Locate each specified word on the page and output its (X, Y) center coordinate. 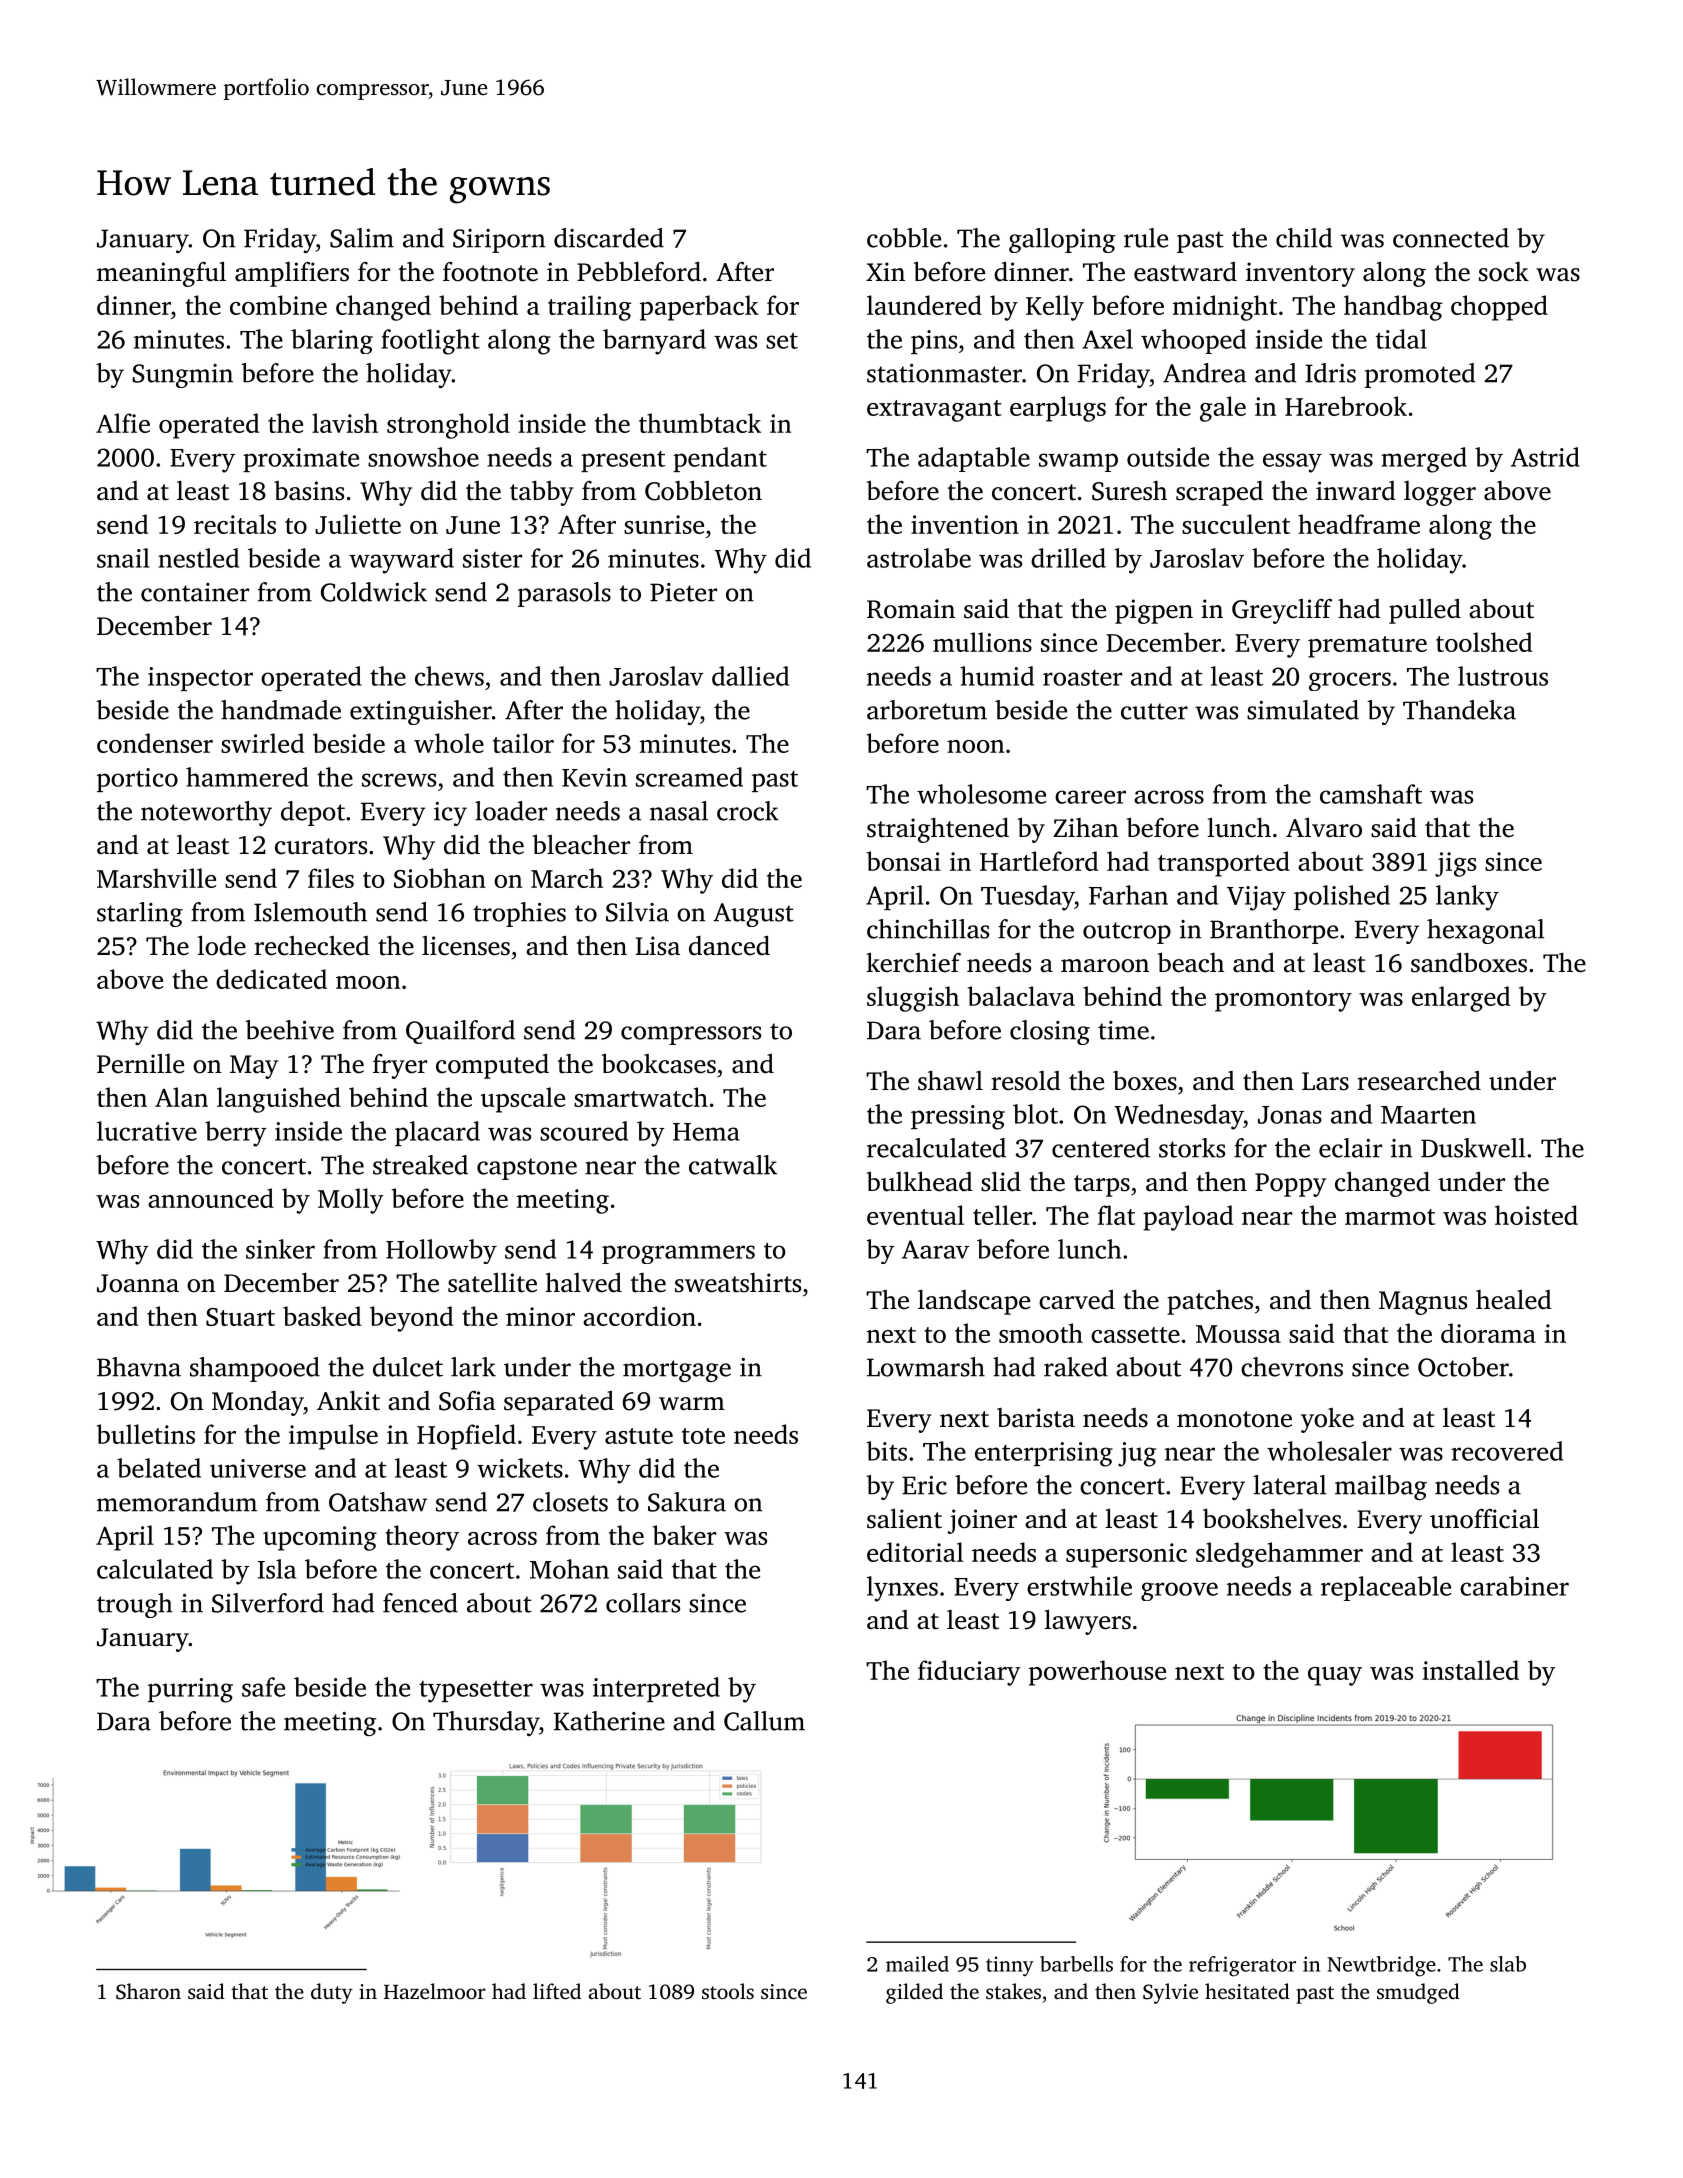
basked (322, 1316)
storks (1192, 1148)
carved (1077, 1300)
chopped (1499, 308)
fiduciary (969, 1673)
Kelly (1055, 308)
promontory (1283, 1001)
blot (1035, 1114)
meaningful (161, 274)
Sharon (148, 1991)
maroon (1105, 966)
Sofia (467, 1401)
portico (137, 780)
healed (1514, 1300)
